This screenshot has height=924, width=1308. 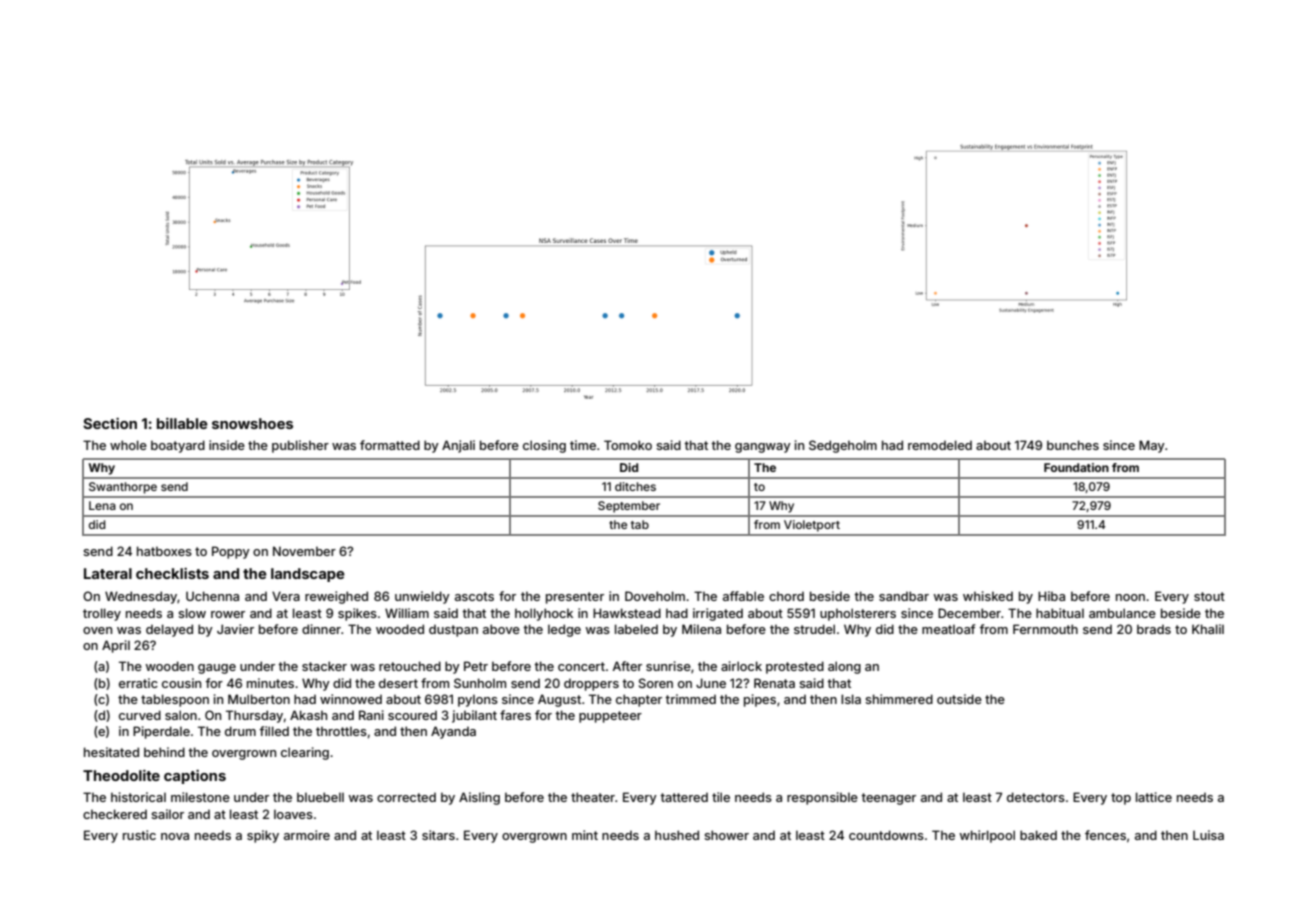 I want to click on publisher, so click(x=300, y=446).
